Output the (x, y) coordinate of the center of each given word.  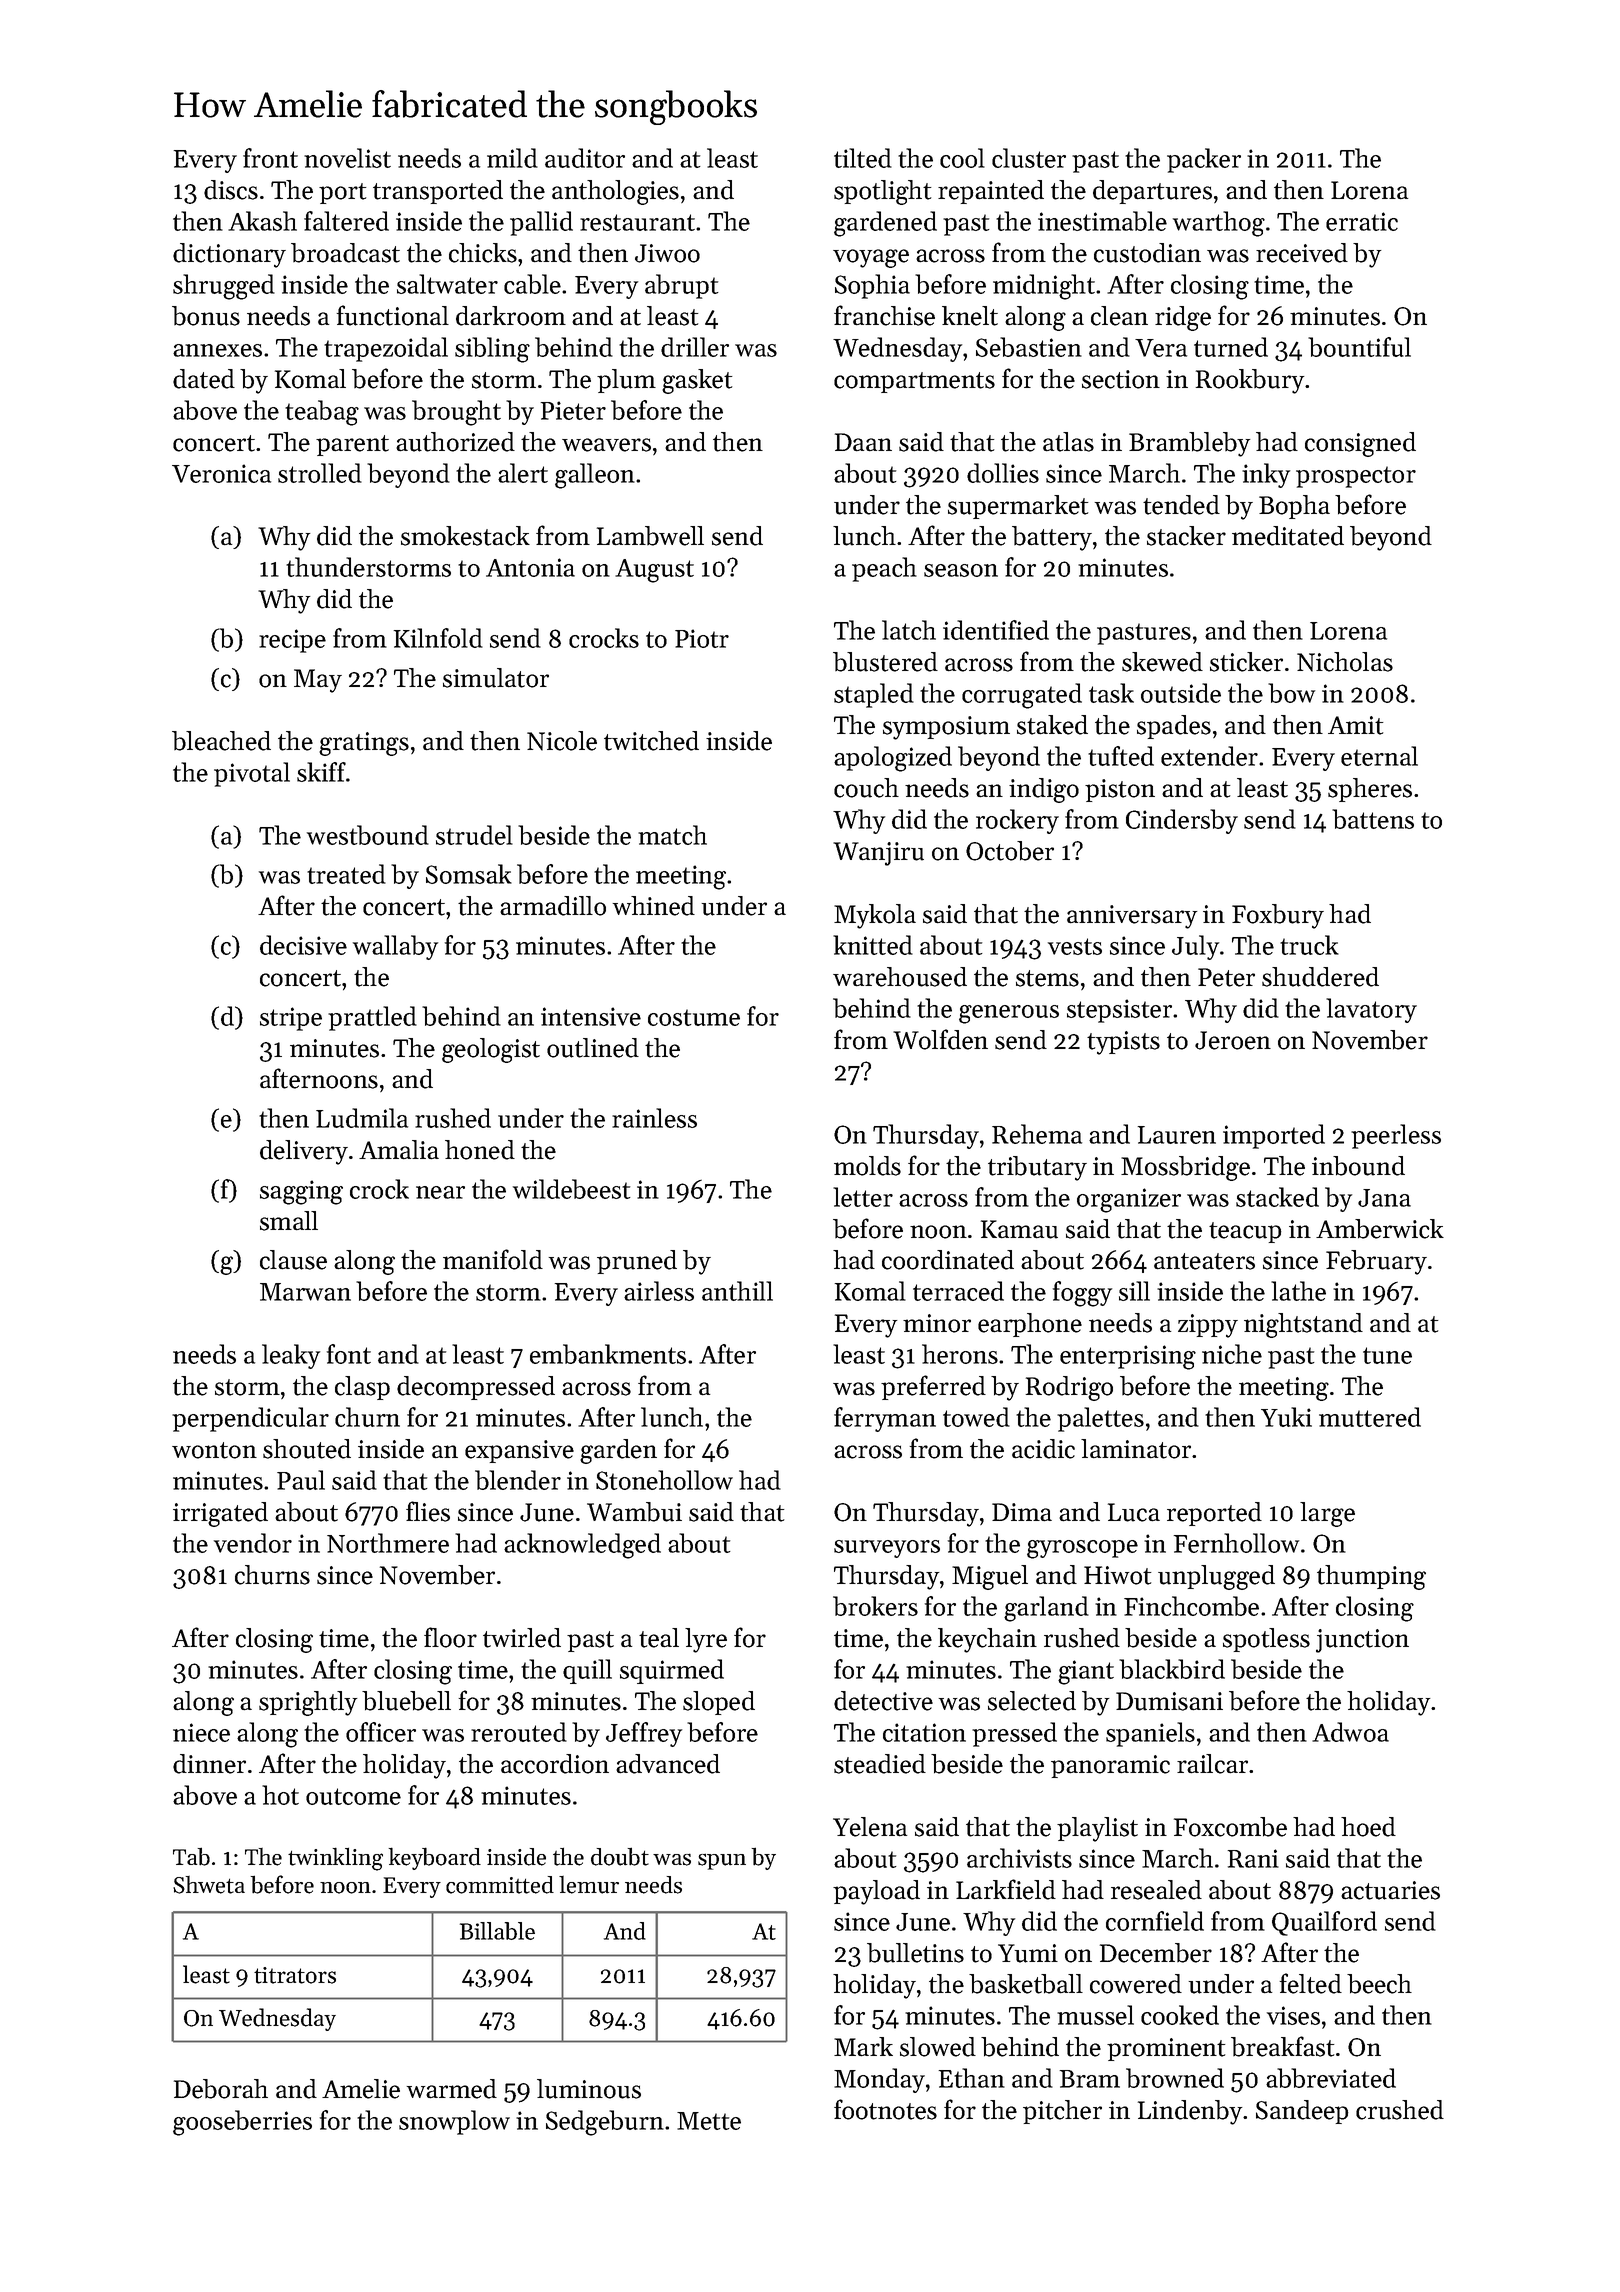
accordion (555, 1764)
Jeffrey (644, 1734)
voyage (871, 258)
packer (1204, 160)
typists (1123, 1043)
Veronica (221, 473)
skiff (321, 772)
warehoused (900, 977)
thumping (1371, 1577)
